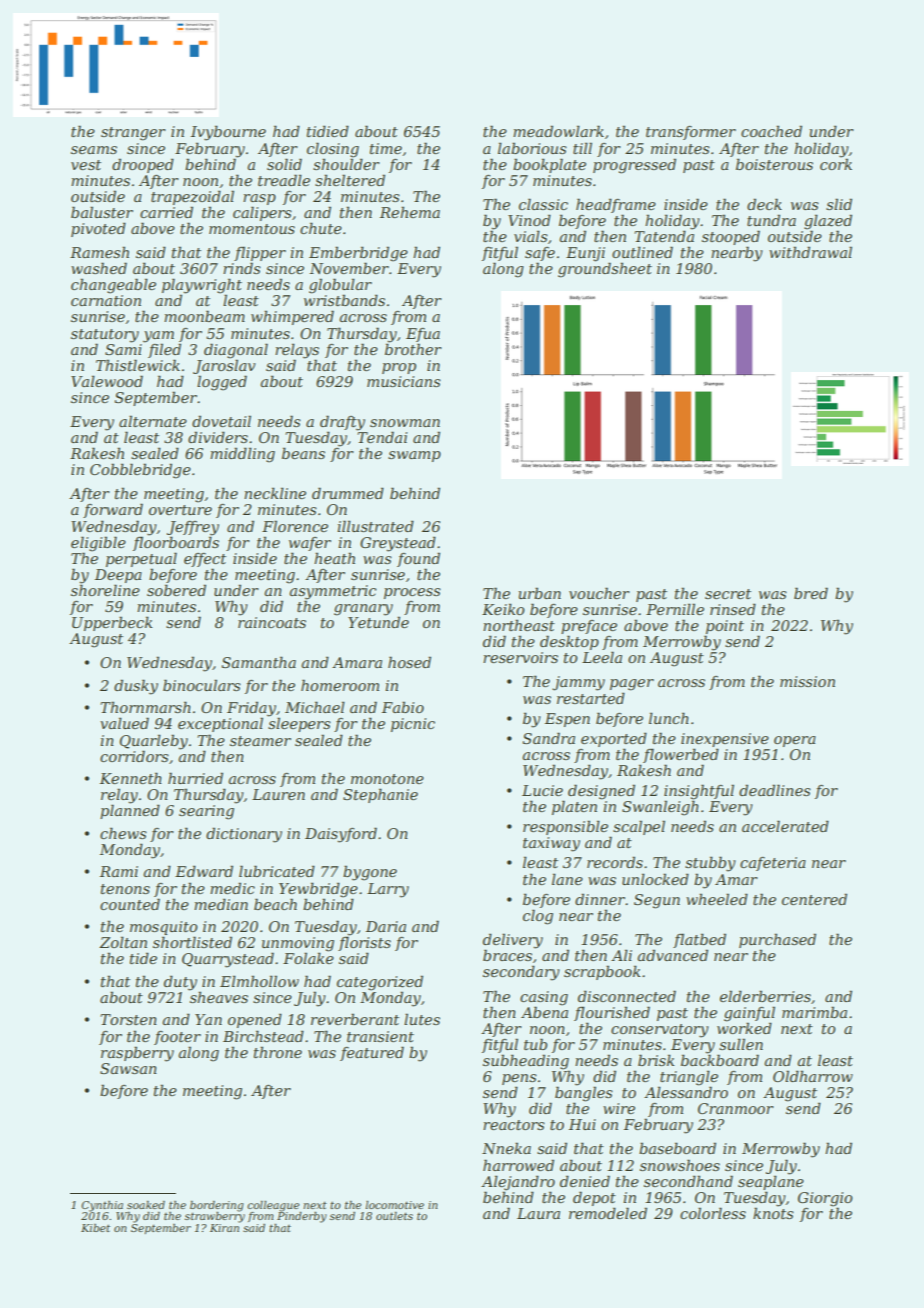  What do you see at coordinates (119, 871) in the page?
I see `Rami` at bounding box center [119, 871].
